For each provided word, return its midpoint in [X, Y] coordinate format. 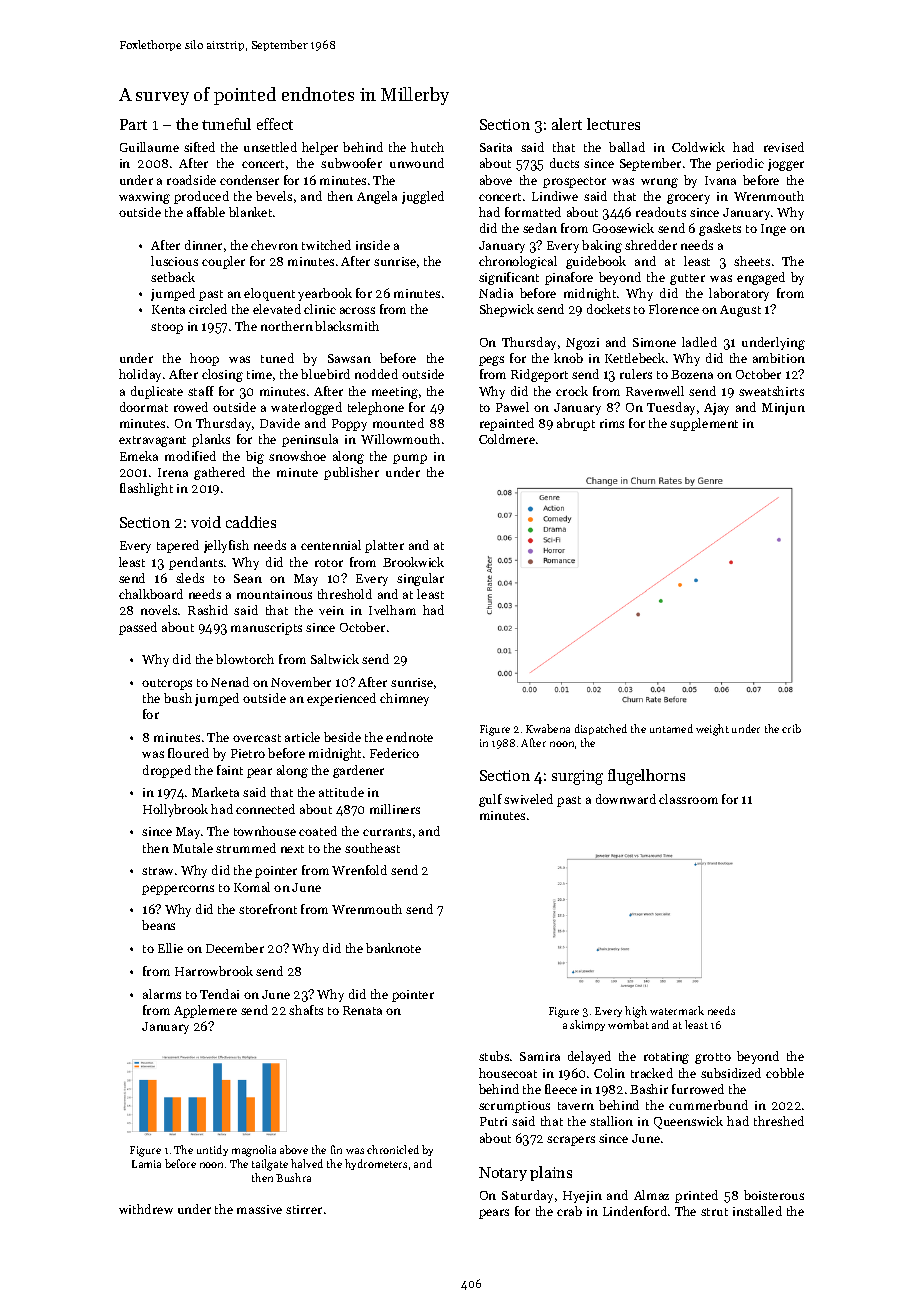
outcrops [167, 684]
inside [373, 245]
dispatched [601, 729]
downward [626, 799]
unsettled [270, 147]
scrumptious [514, 1107]
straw [157, 871]
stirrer [304, 1209]
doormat [144, 407]
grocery [688, 199]
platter [384, 546]
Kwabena [548, 728]
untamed [671, 728]
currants [387, 832]
